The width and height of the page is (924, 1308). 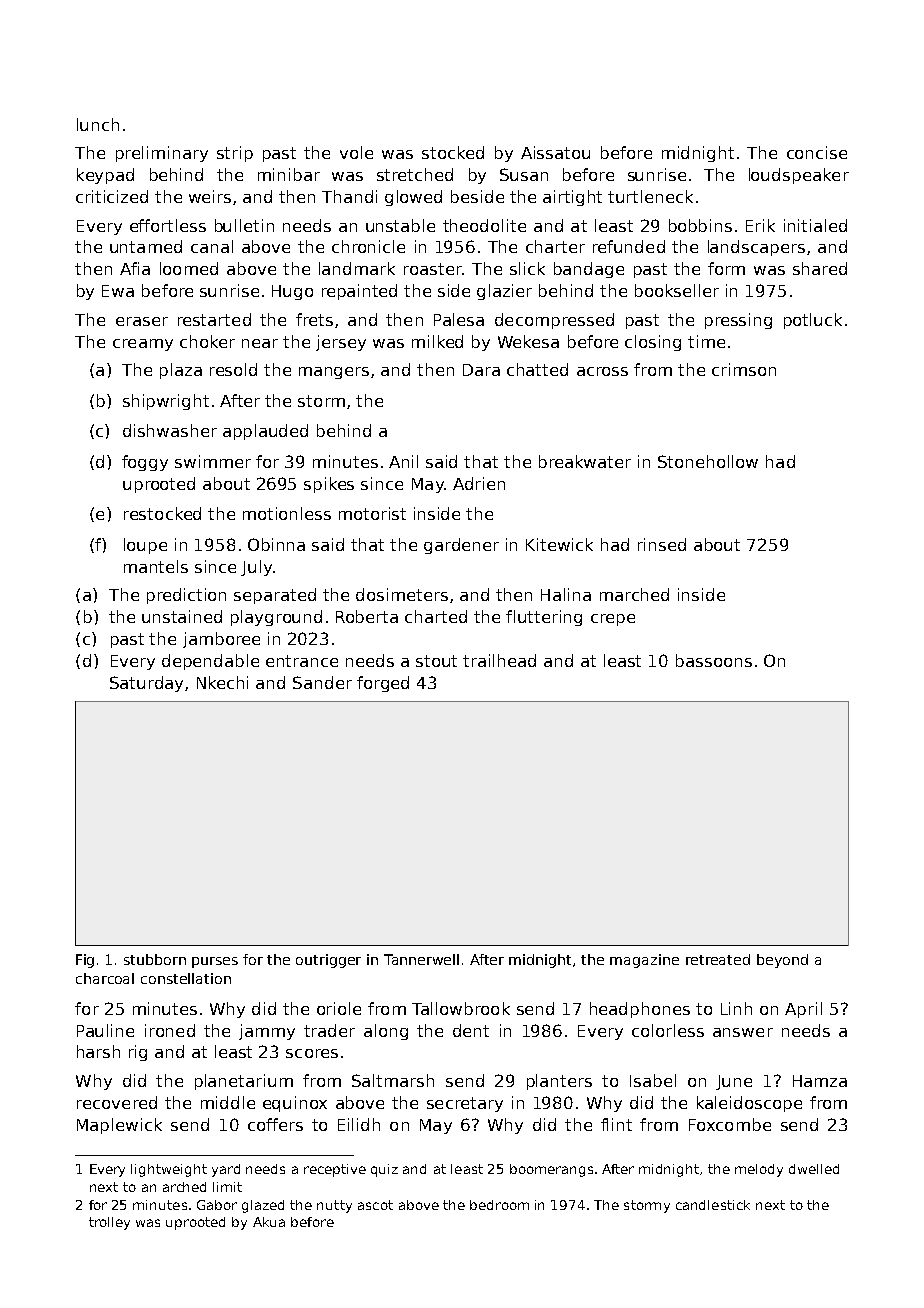 What do you see at coordinates (537, 369) in the page?
I see `chatted` at bounding box center [537, 369].
